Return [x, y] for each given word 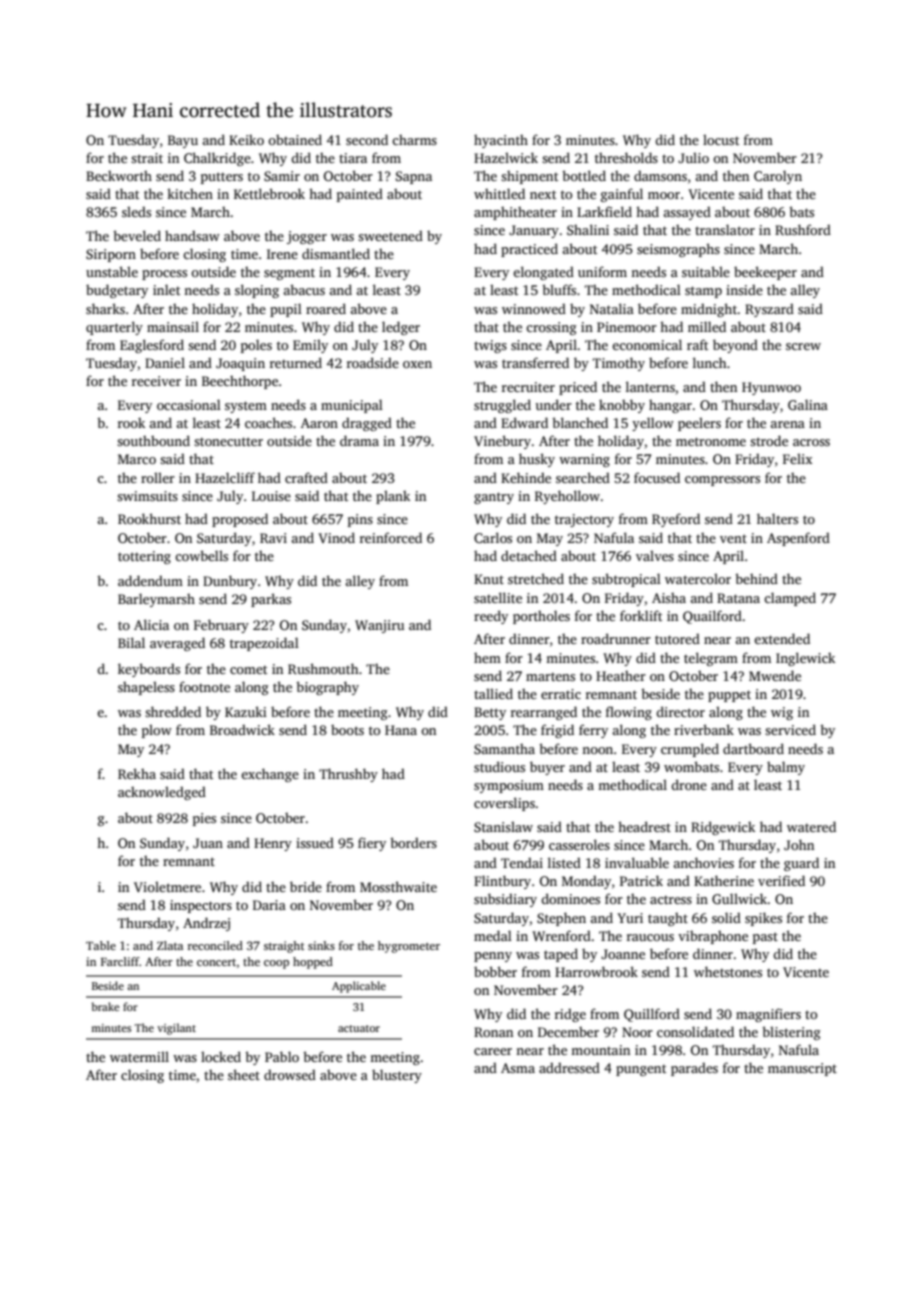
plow [157, 731]
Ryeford [676, 520]
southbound [153, 440]
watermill [139, 1056]
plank [393, 497]
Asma [518, 1068]
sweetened [390, 235]
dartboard [753, 748]
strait [147, 158]
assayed [687, 213]
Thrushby [348, 775]
